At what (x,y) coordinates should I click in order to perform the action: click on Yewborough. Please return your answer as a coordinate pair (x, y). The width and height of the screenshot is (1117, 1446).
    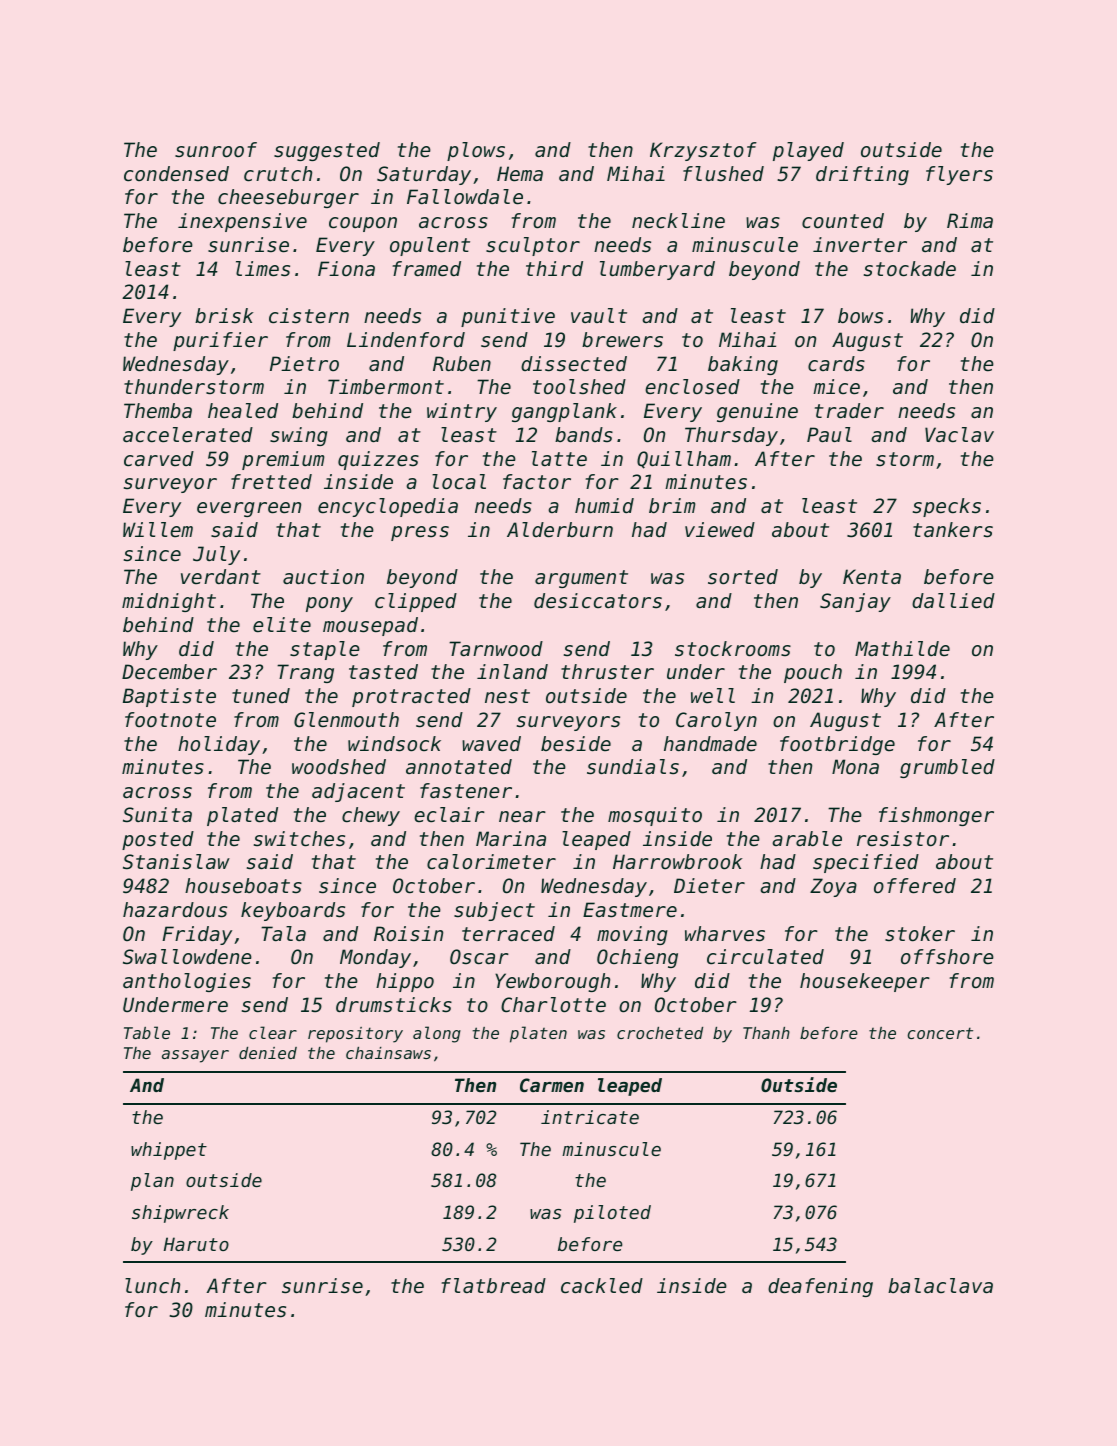
    Looking at the image, I should click on (552, 982).
